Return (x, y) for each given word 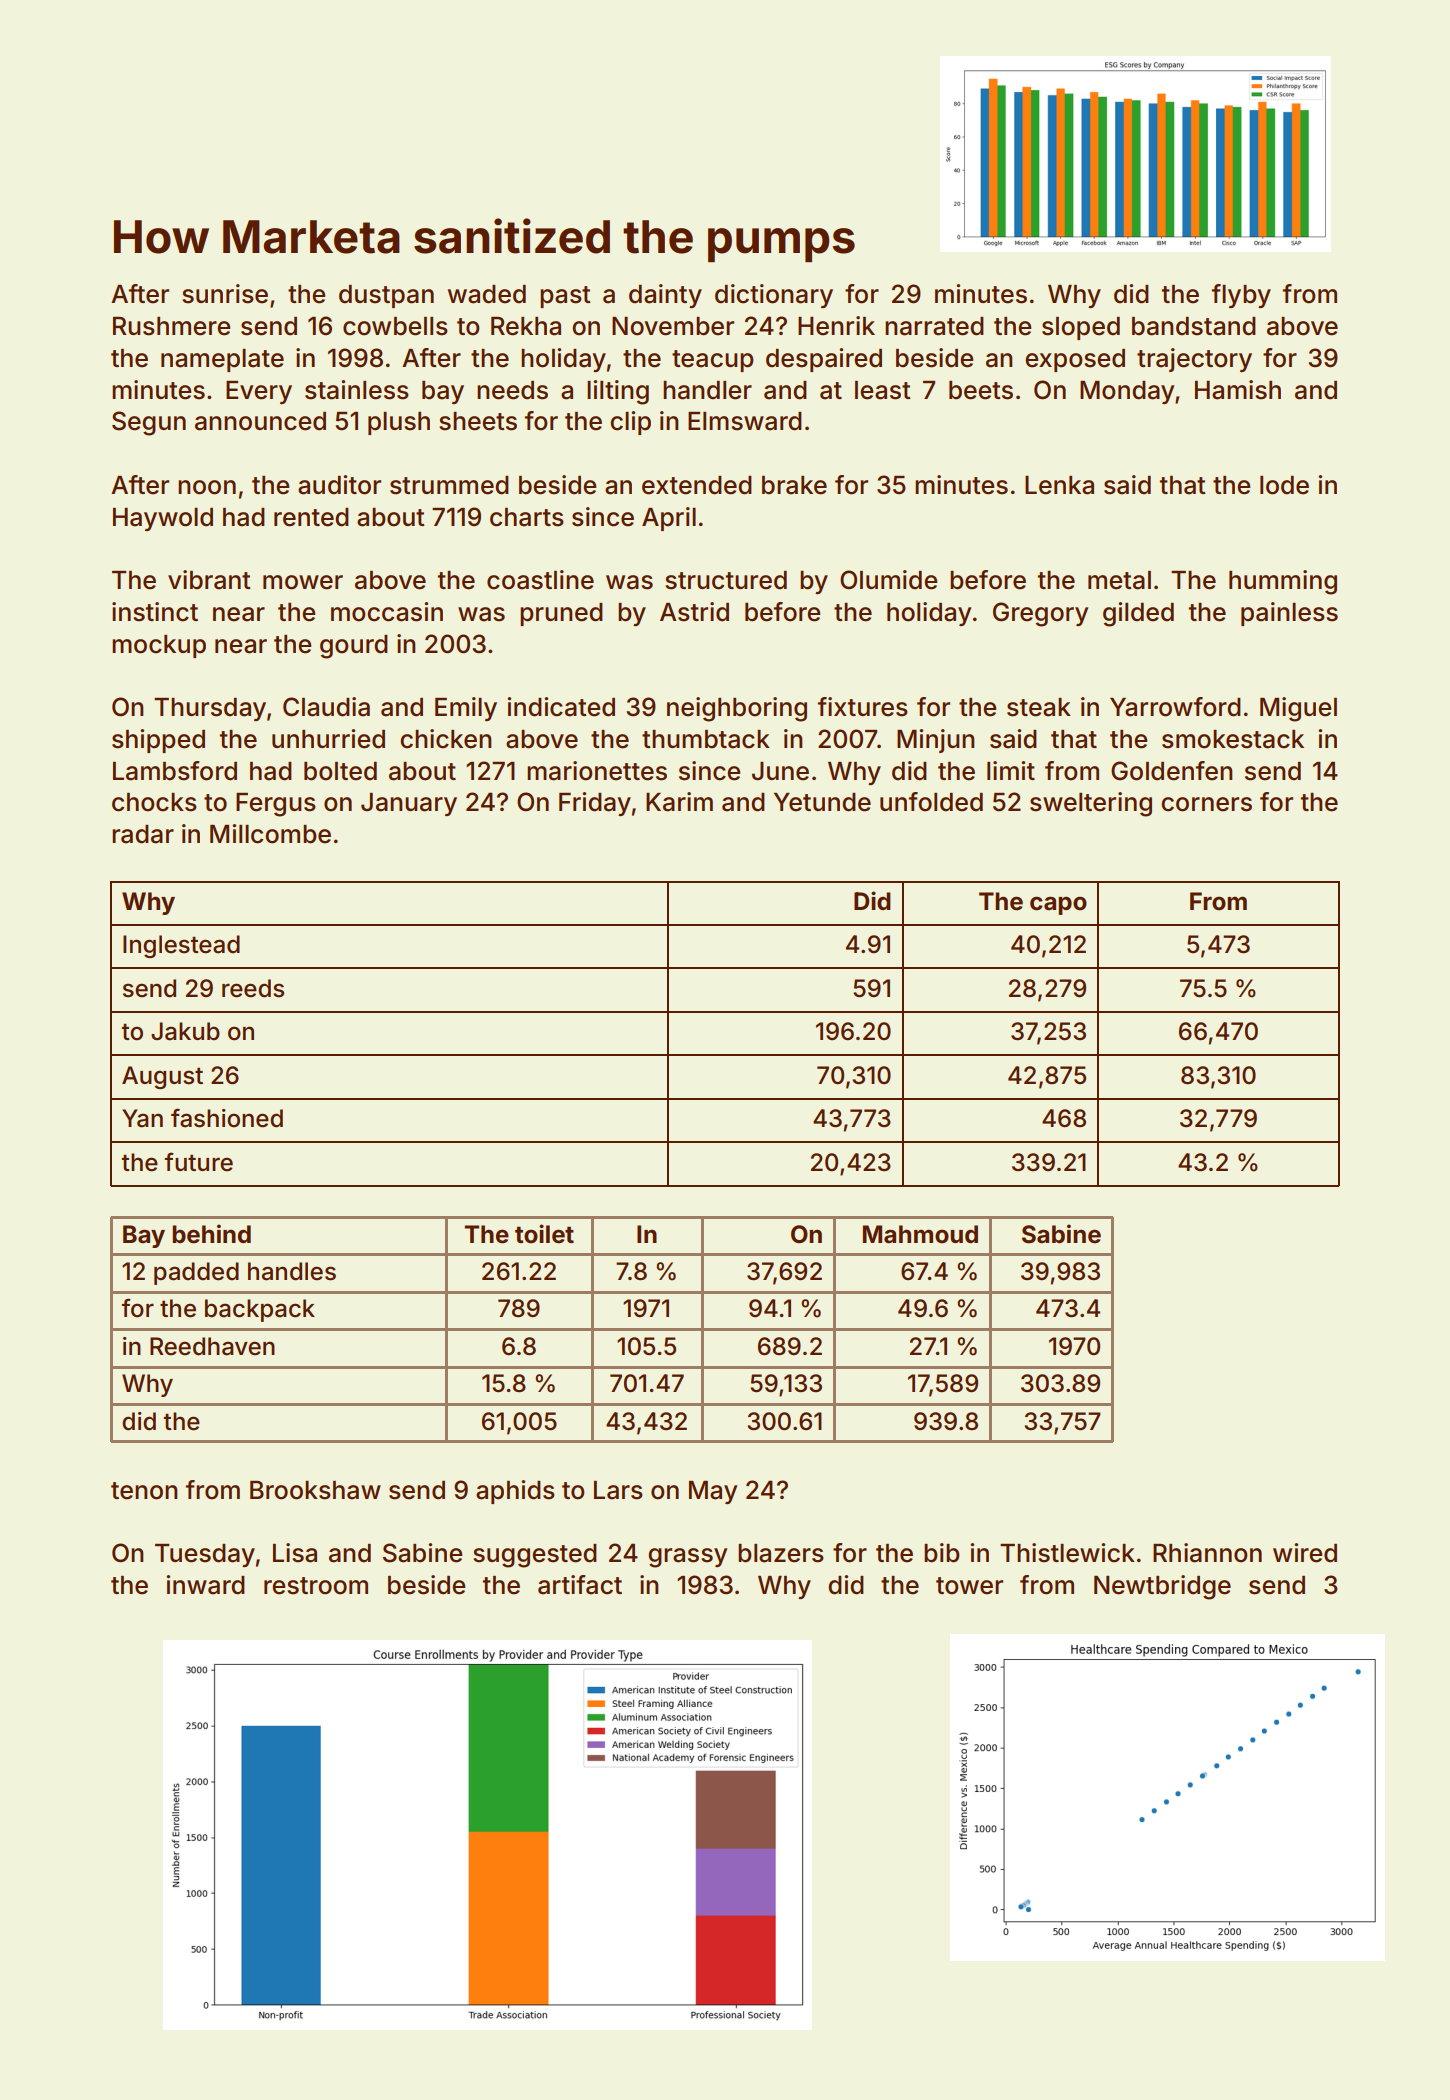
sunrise (225, 294)
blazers (781, 1553)
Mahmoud (920, 1234)
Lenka (1059, 485)
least (882, 390)
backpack (260, 1310)
